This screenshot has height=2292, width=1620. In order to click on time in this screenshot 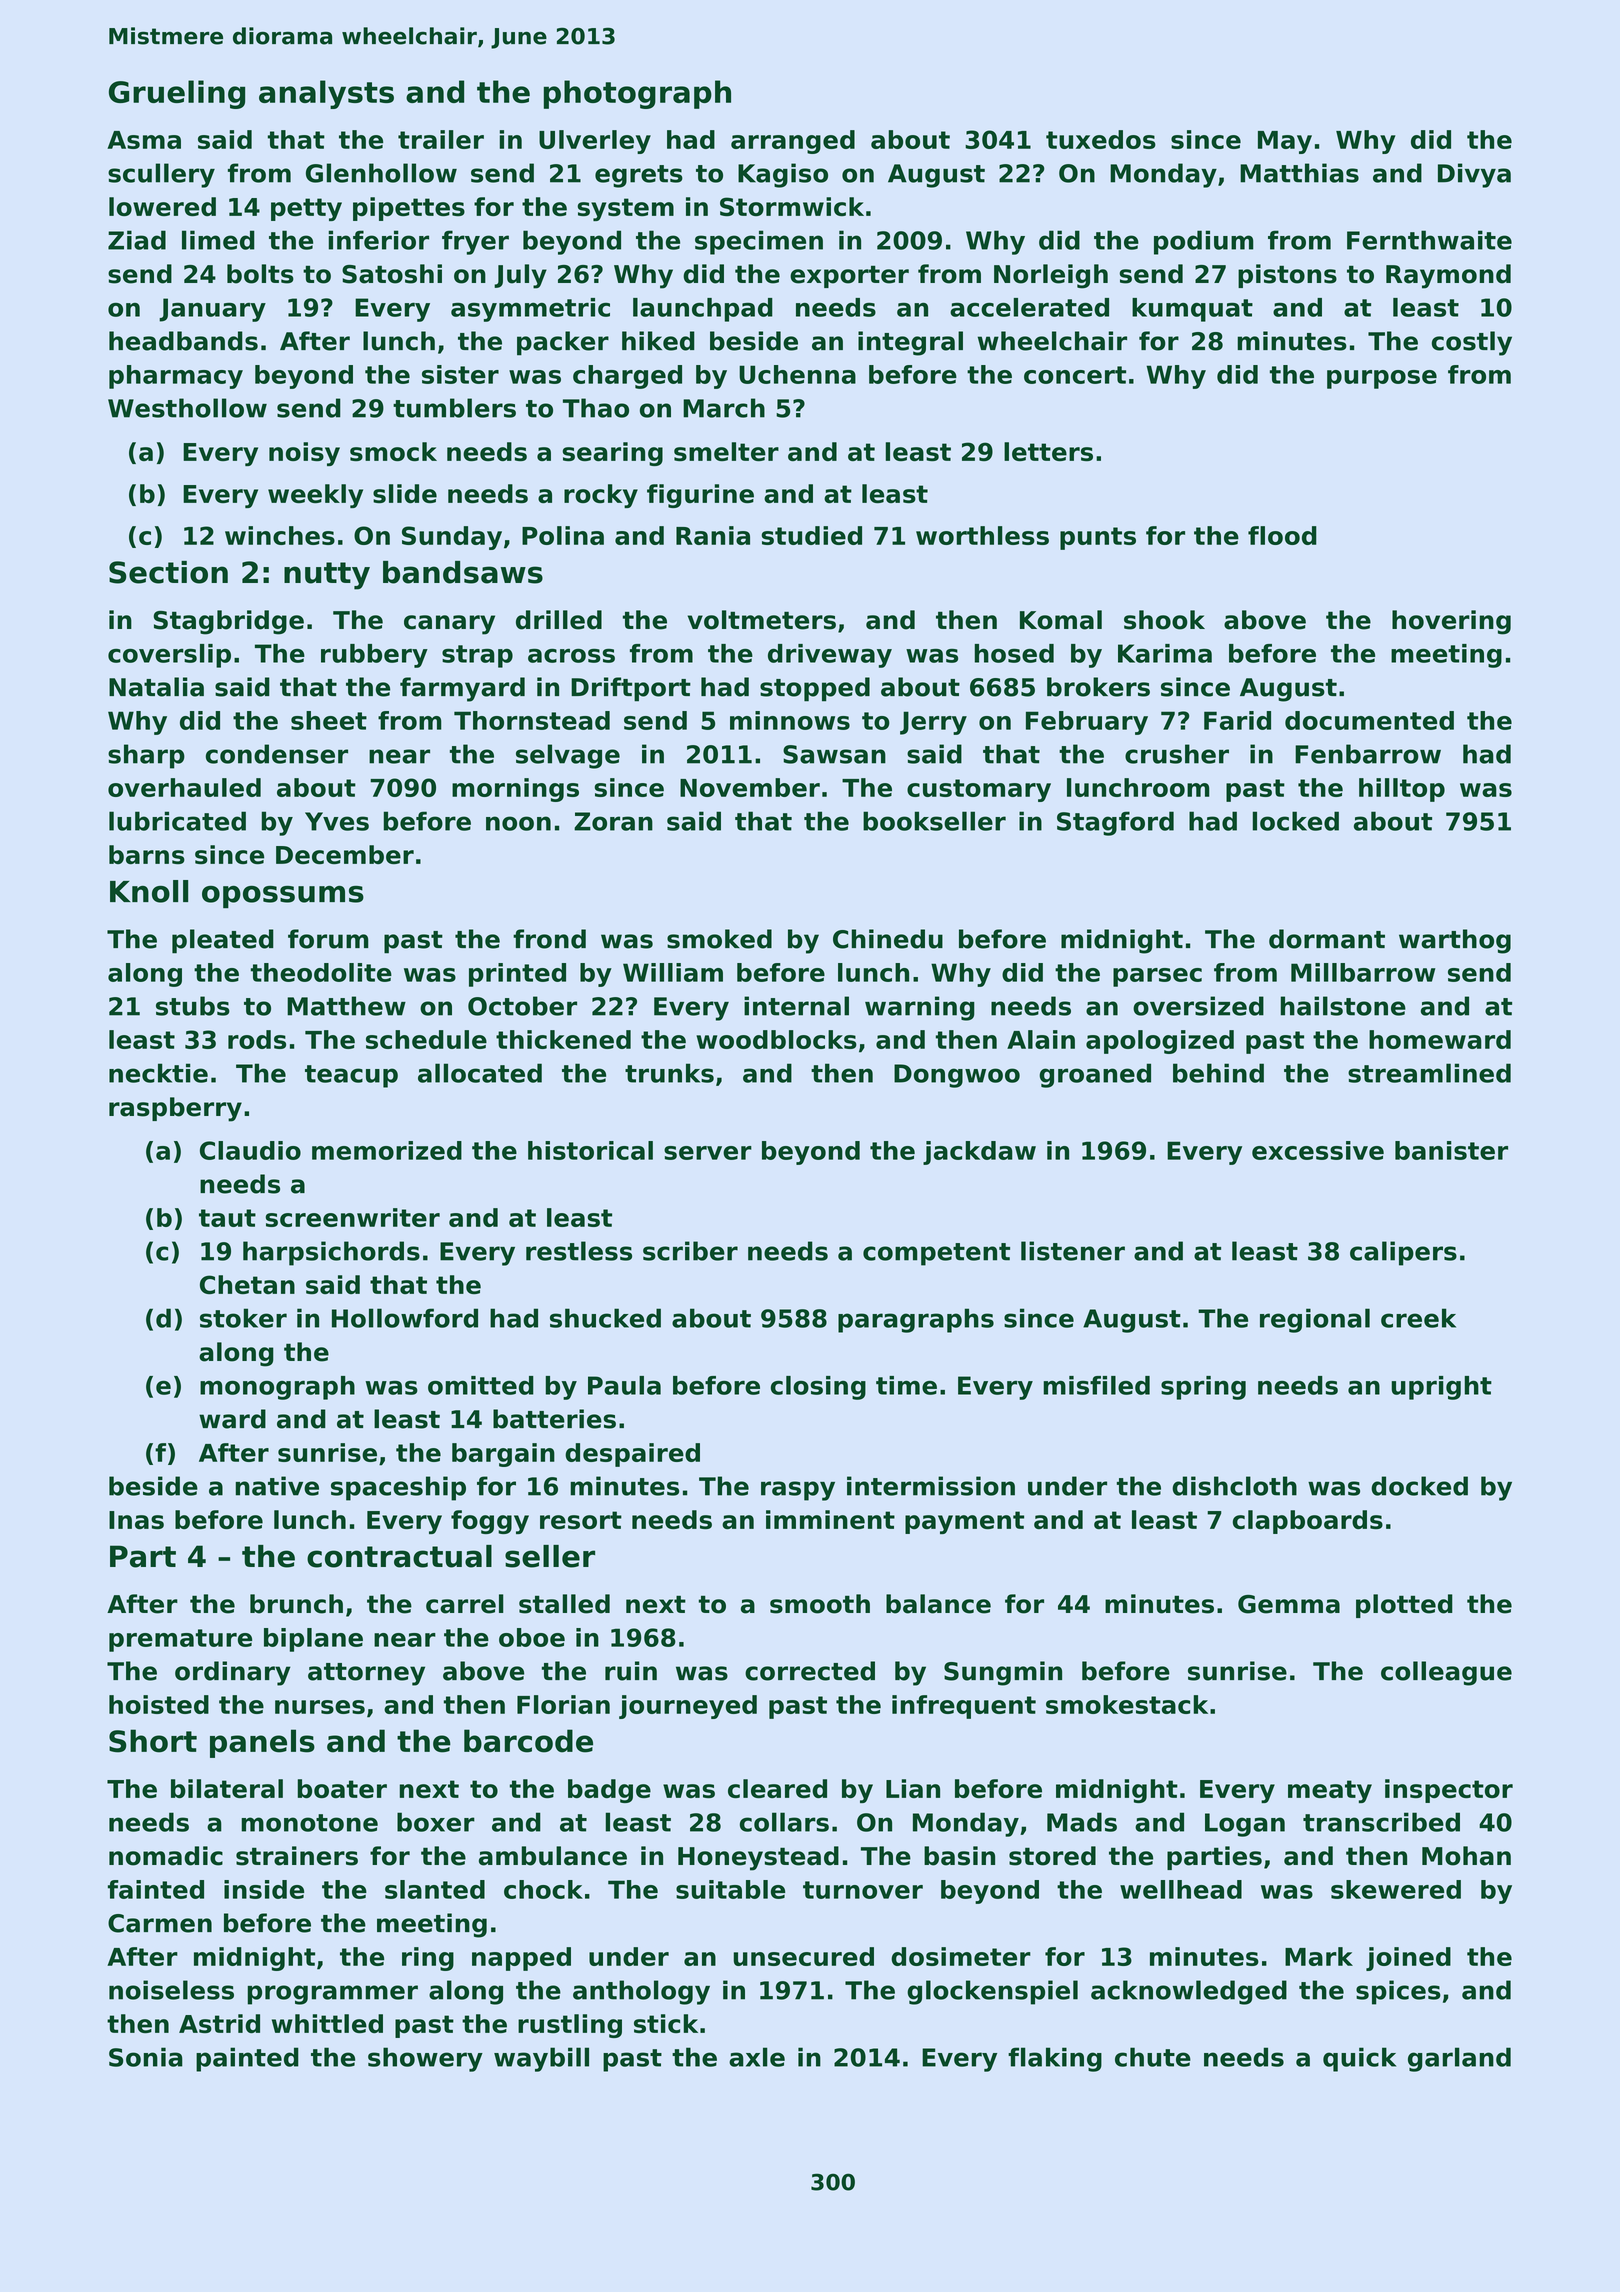, I will do `click(906, 1385)`.
